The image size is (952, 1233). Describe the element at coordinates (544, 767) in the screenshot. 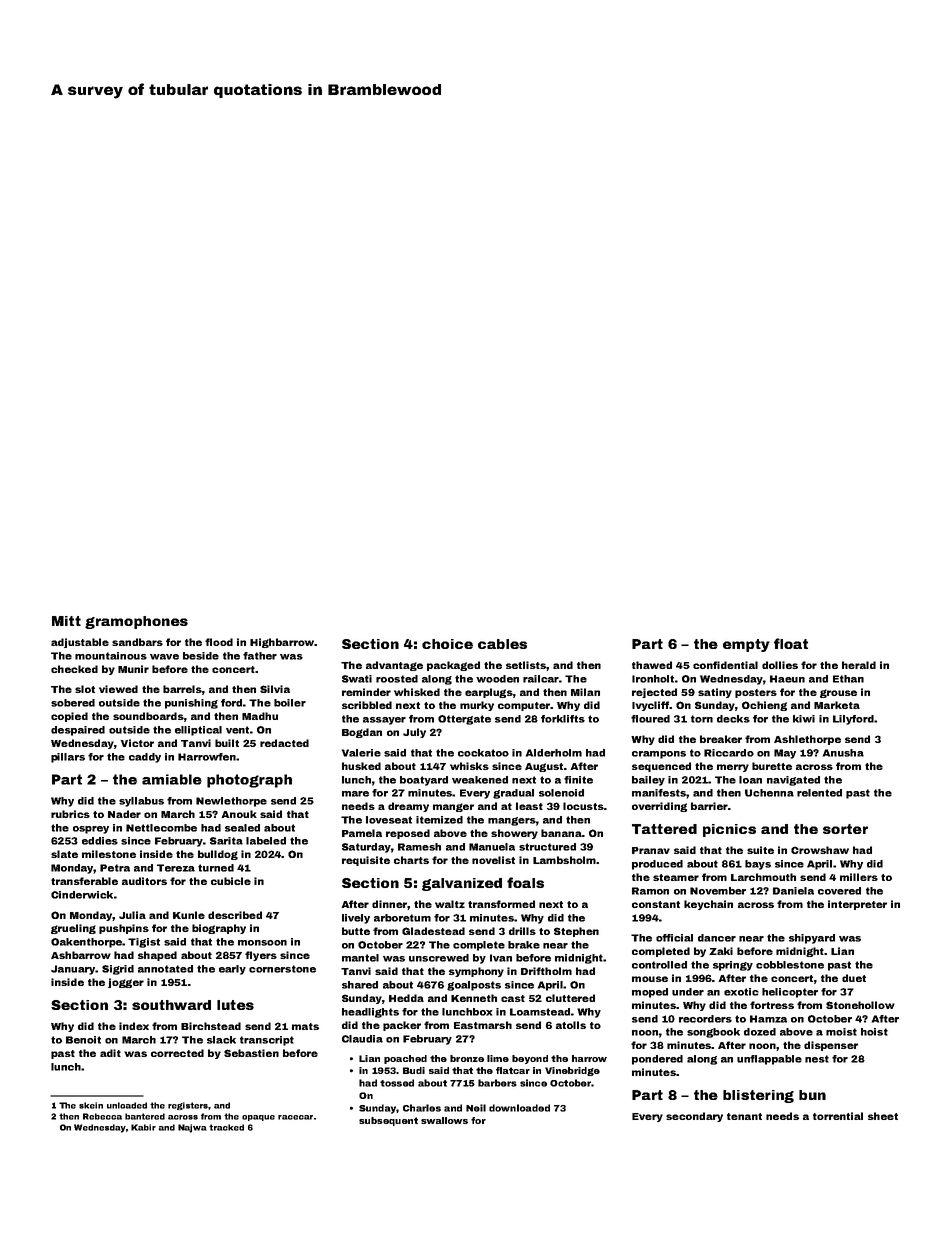

I see `August` at that location.
